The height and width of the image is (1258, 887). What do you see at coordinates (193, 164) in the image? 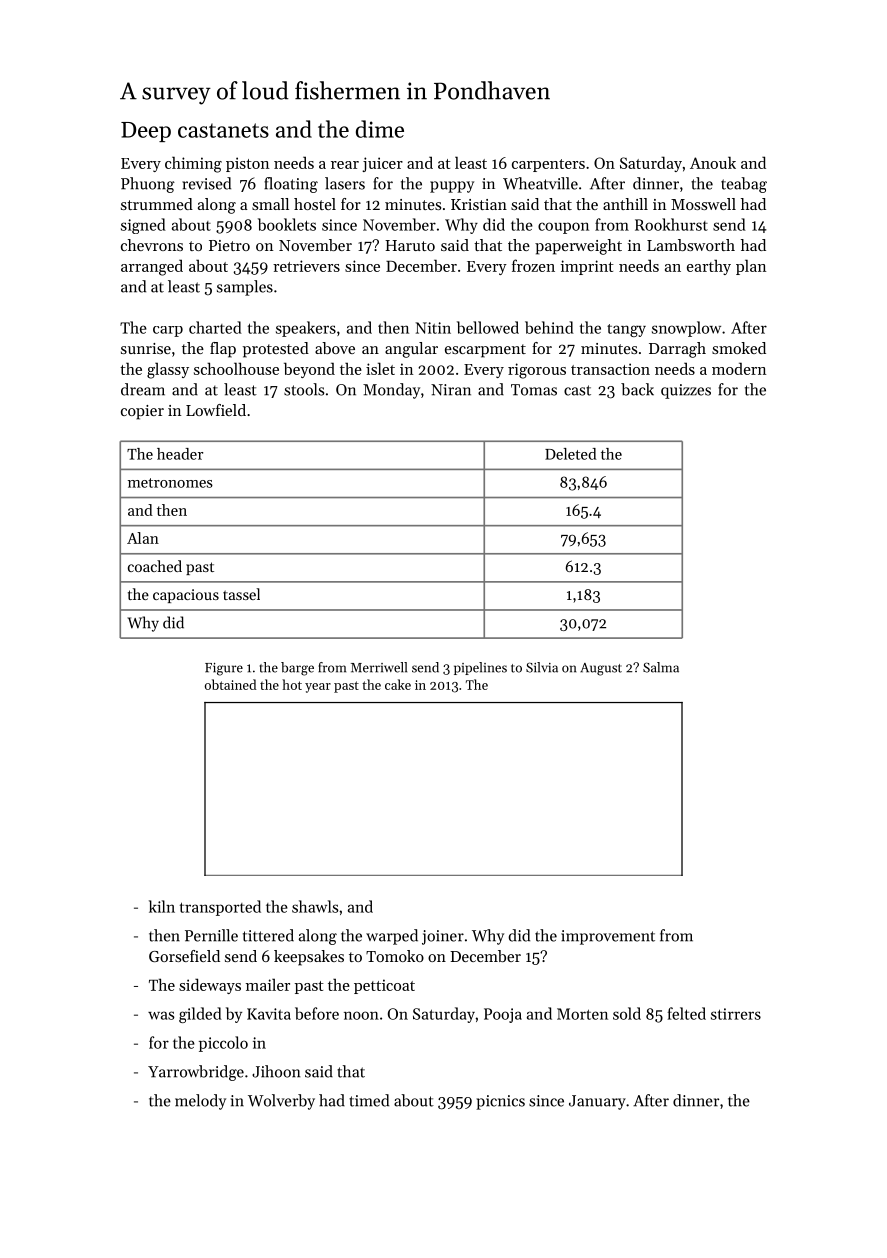
I see `chiming` at bounding box center [193, 164].
